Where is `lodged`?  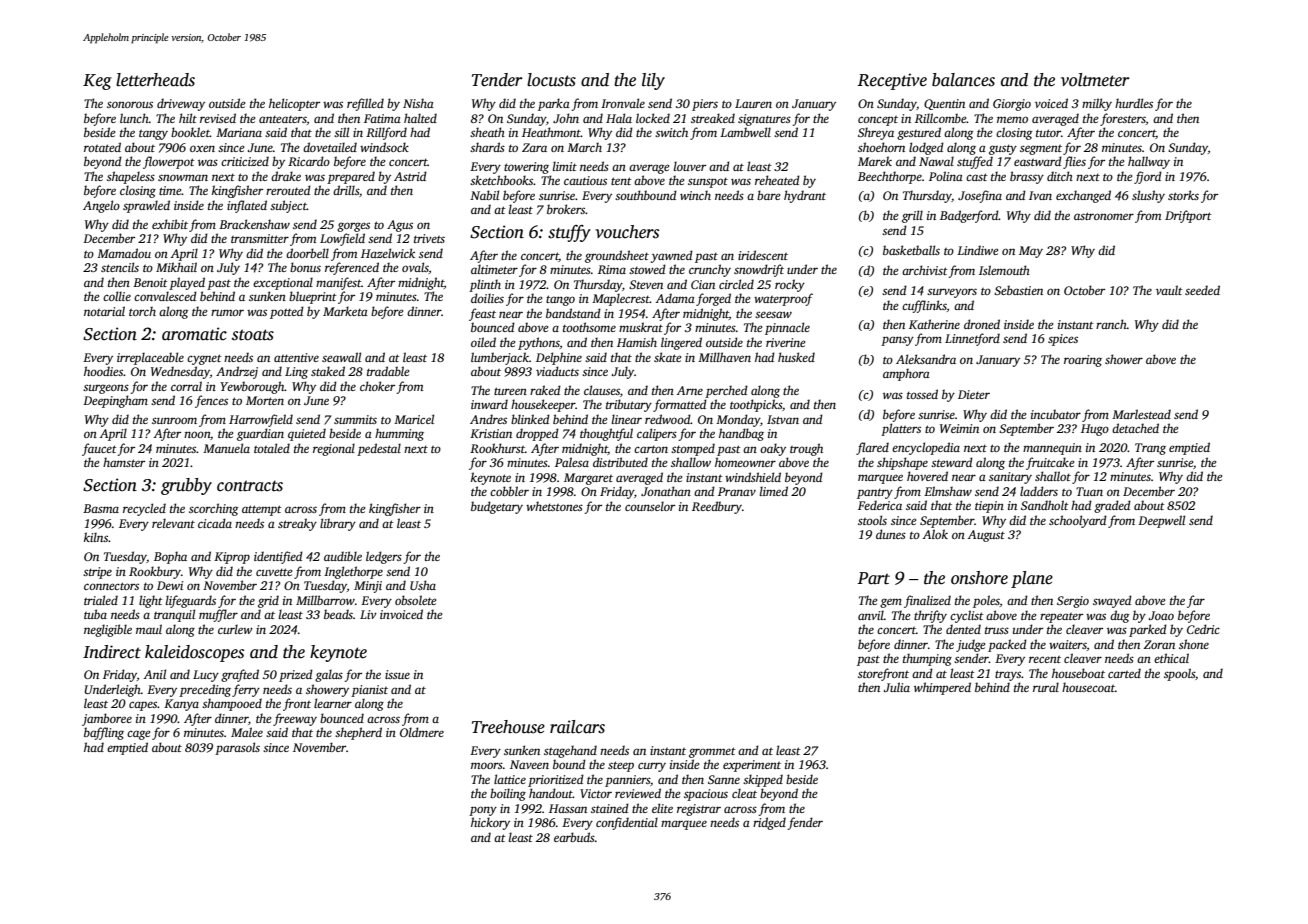 lodged is located at coordinates (926, 148).
